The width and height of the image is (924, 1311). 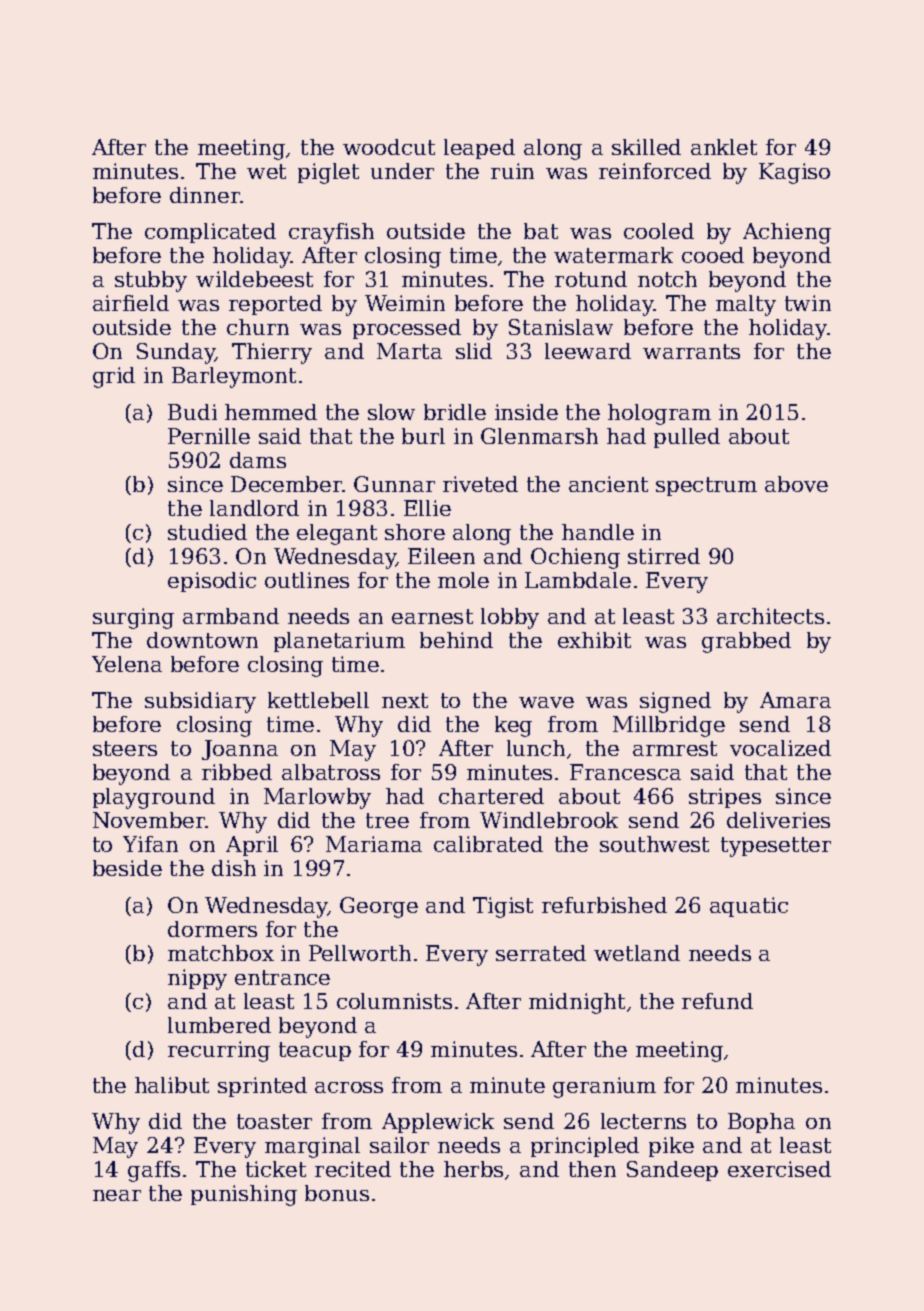 I want to click on matchbox, so click(x=221, y=953).
